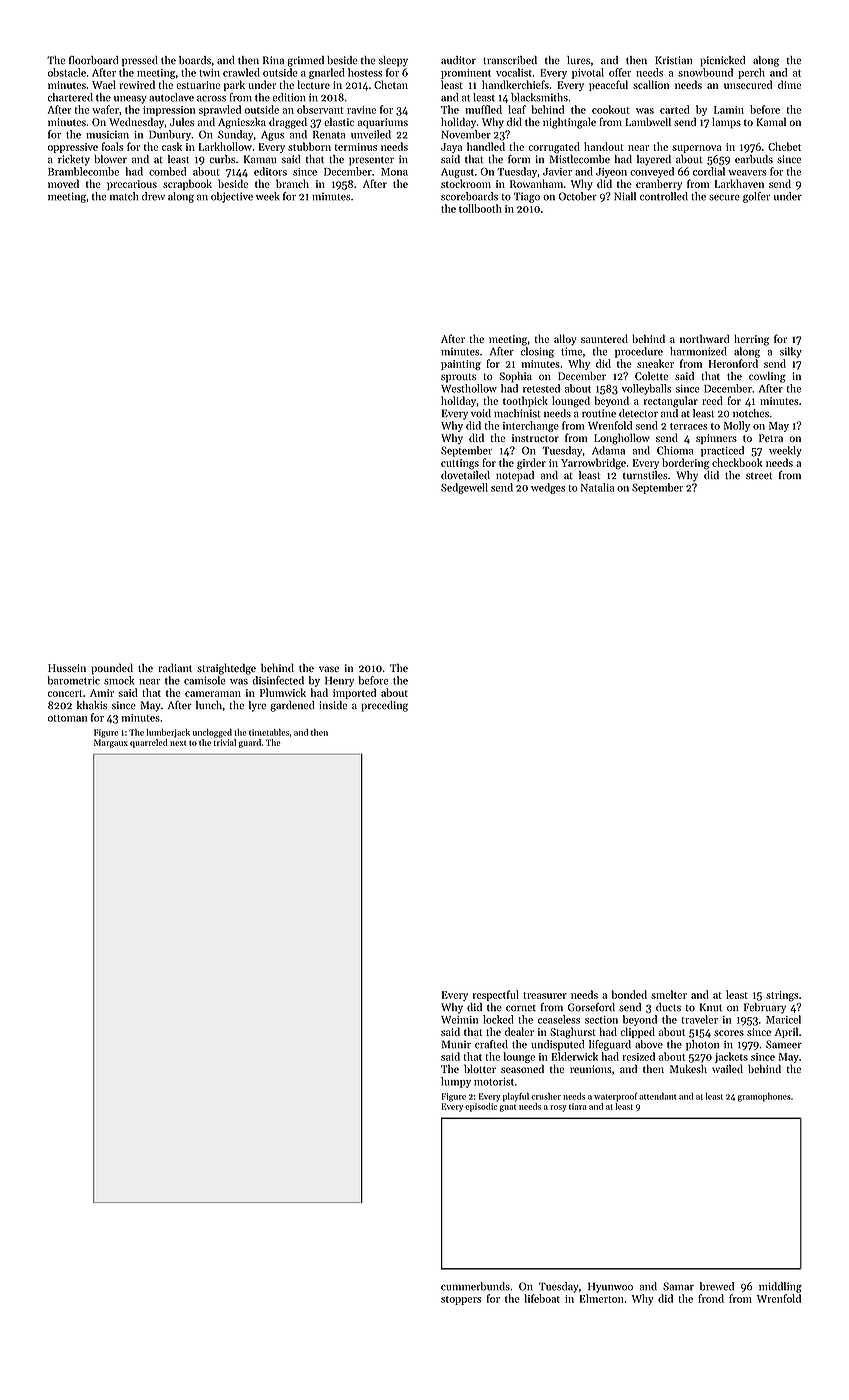 The image size is (849, 1400). I want to click on cuttings, so click(460, 464).
